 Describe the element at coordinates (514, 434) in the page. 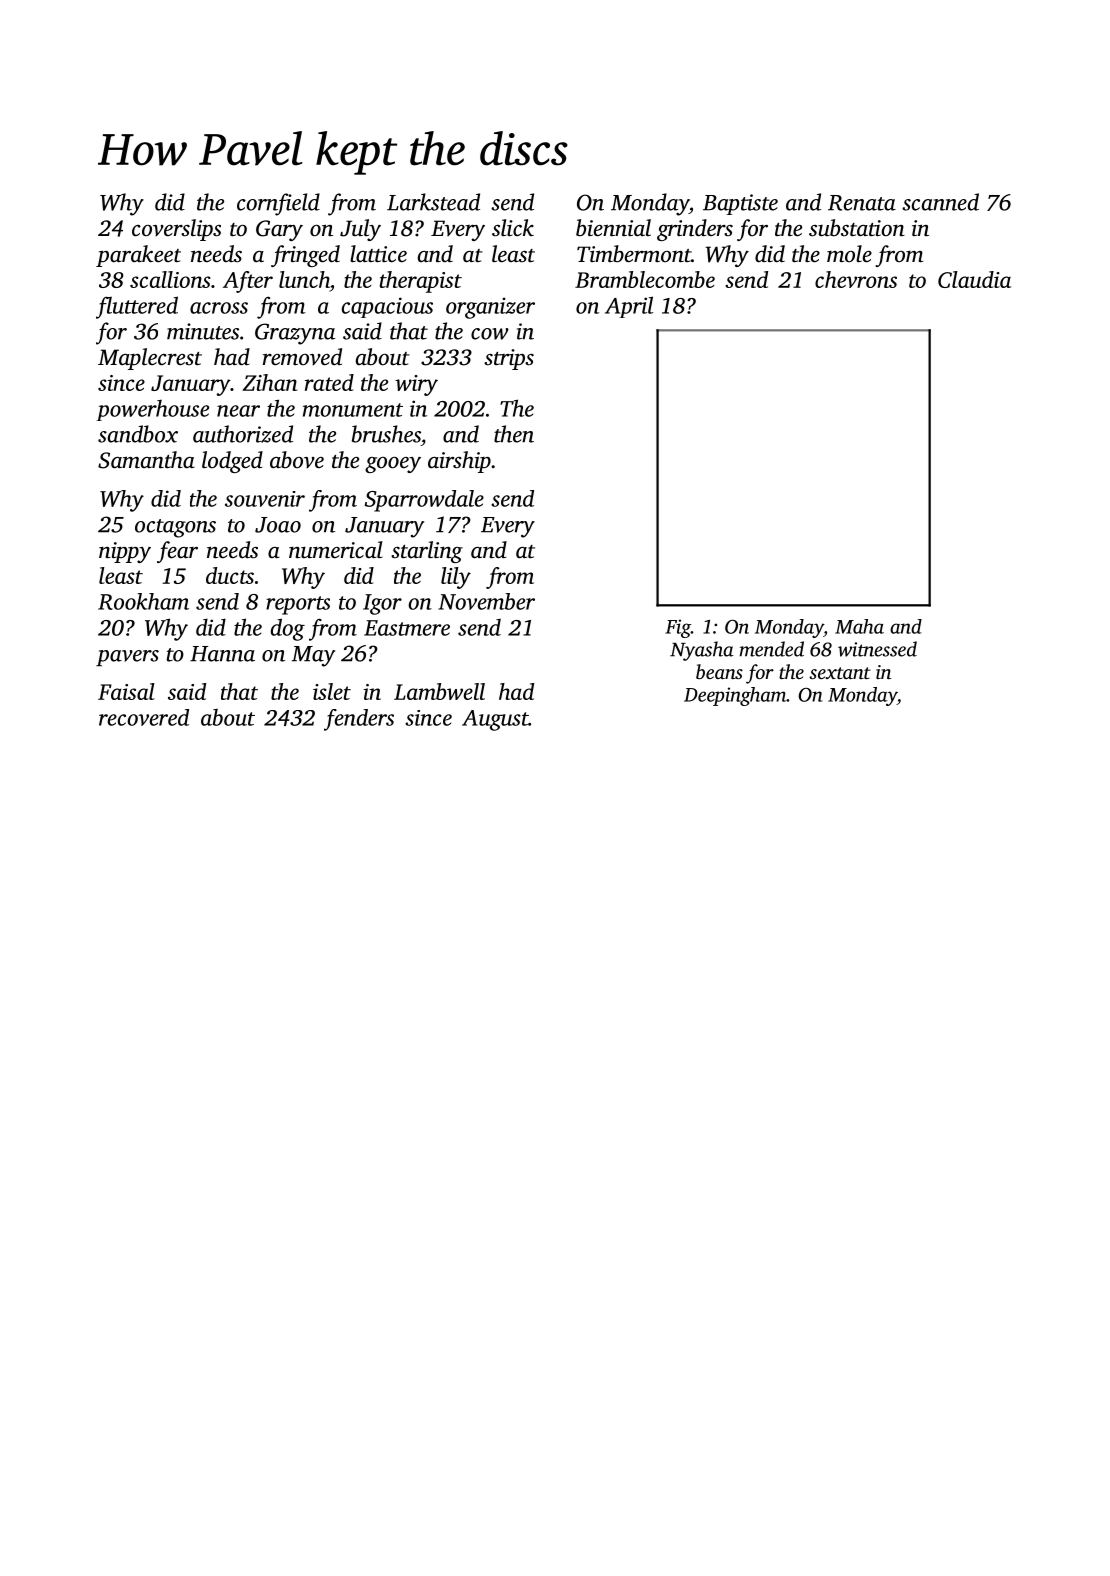

I see `then` at that location.
